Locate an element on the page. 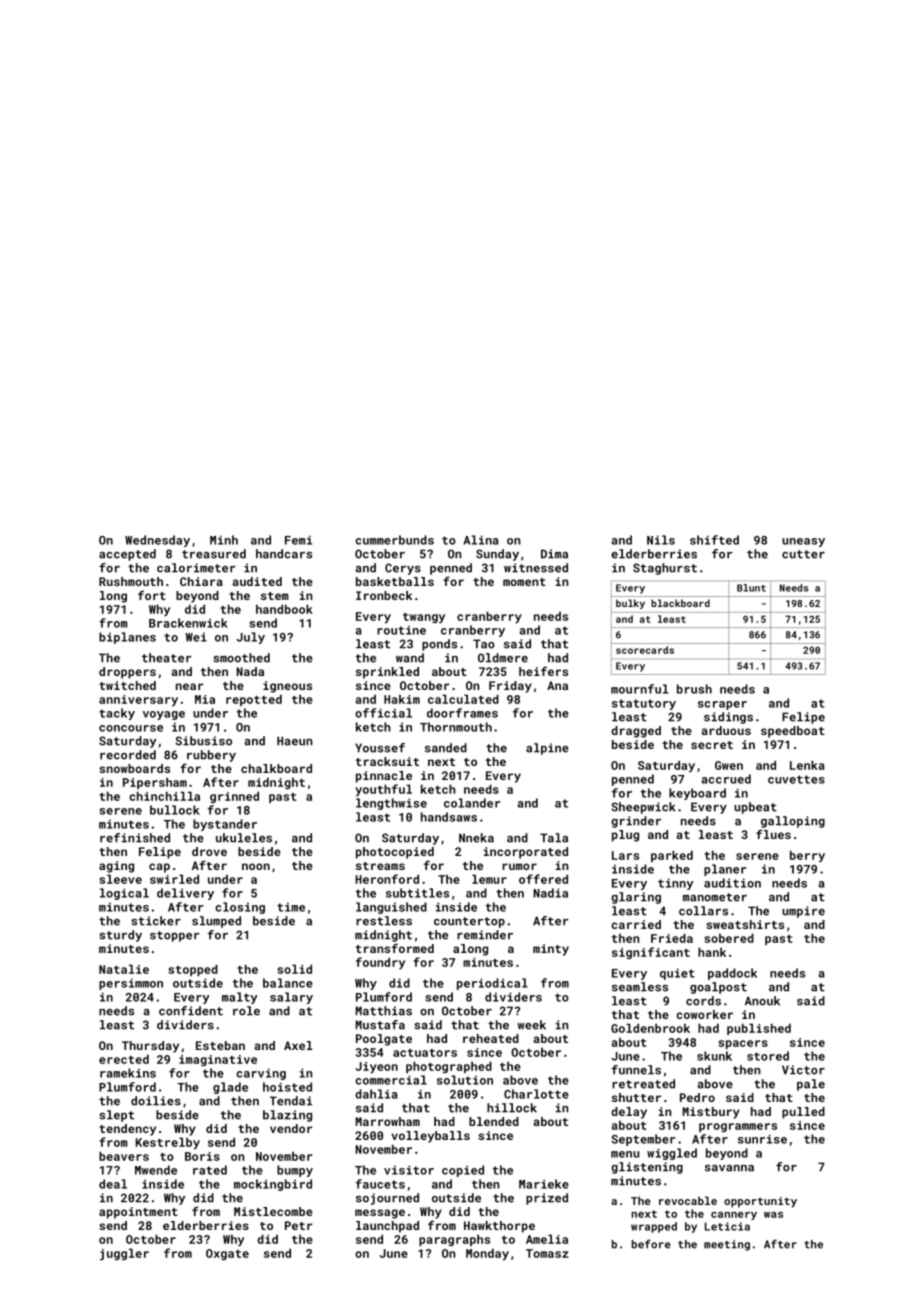 The width and height of the document is (924, 1308). bumpy is located at coordinates (295, 1171).
